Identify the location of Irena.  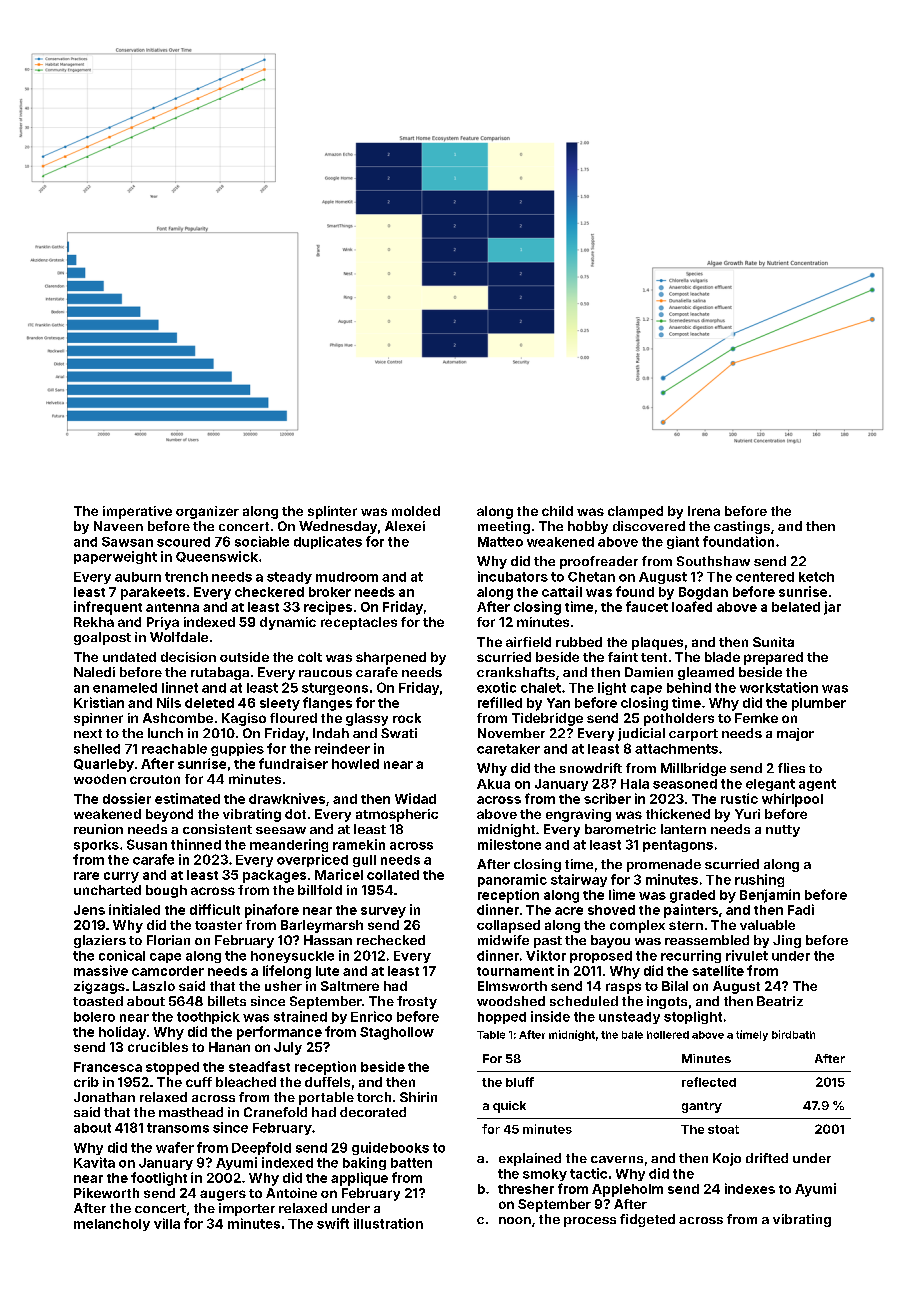
(704, 511).
